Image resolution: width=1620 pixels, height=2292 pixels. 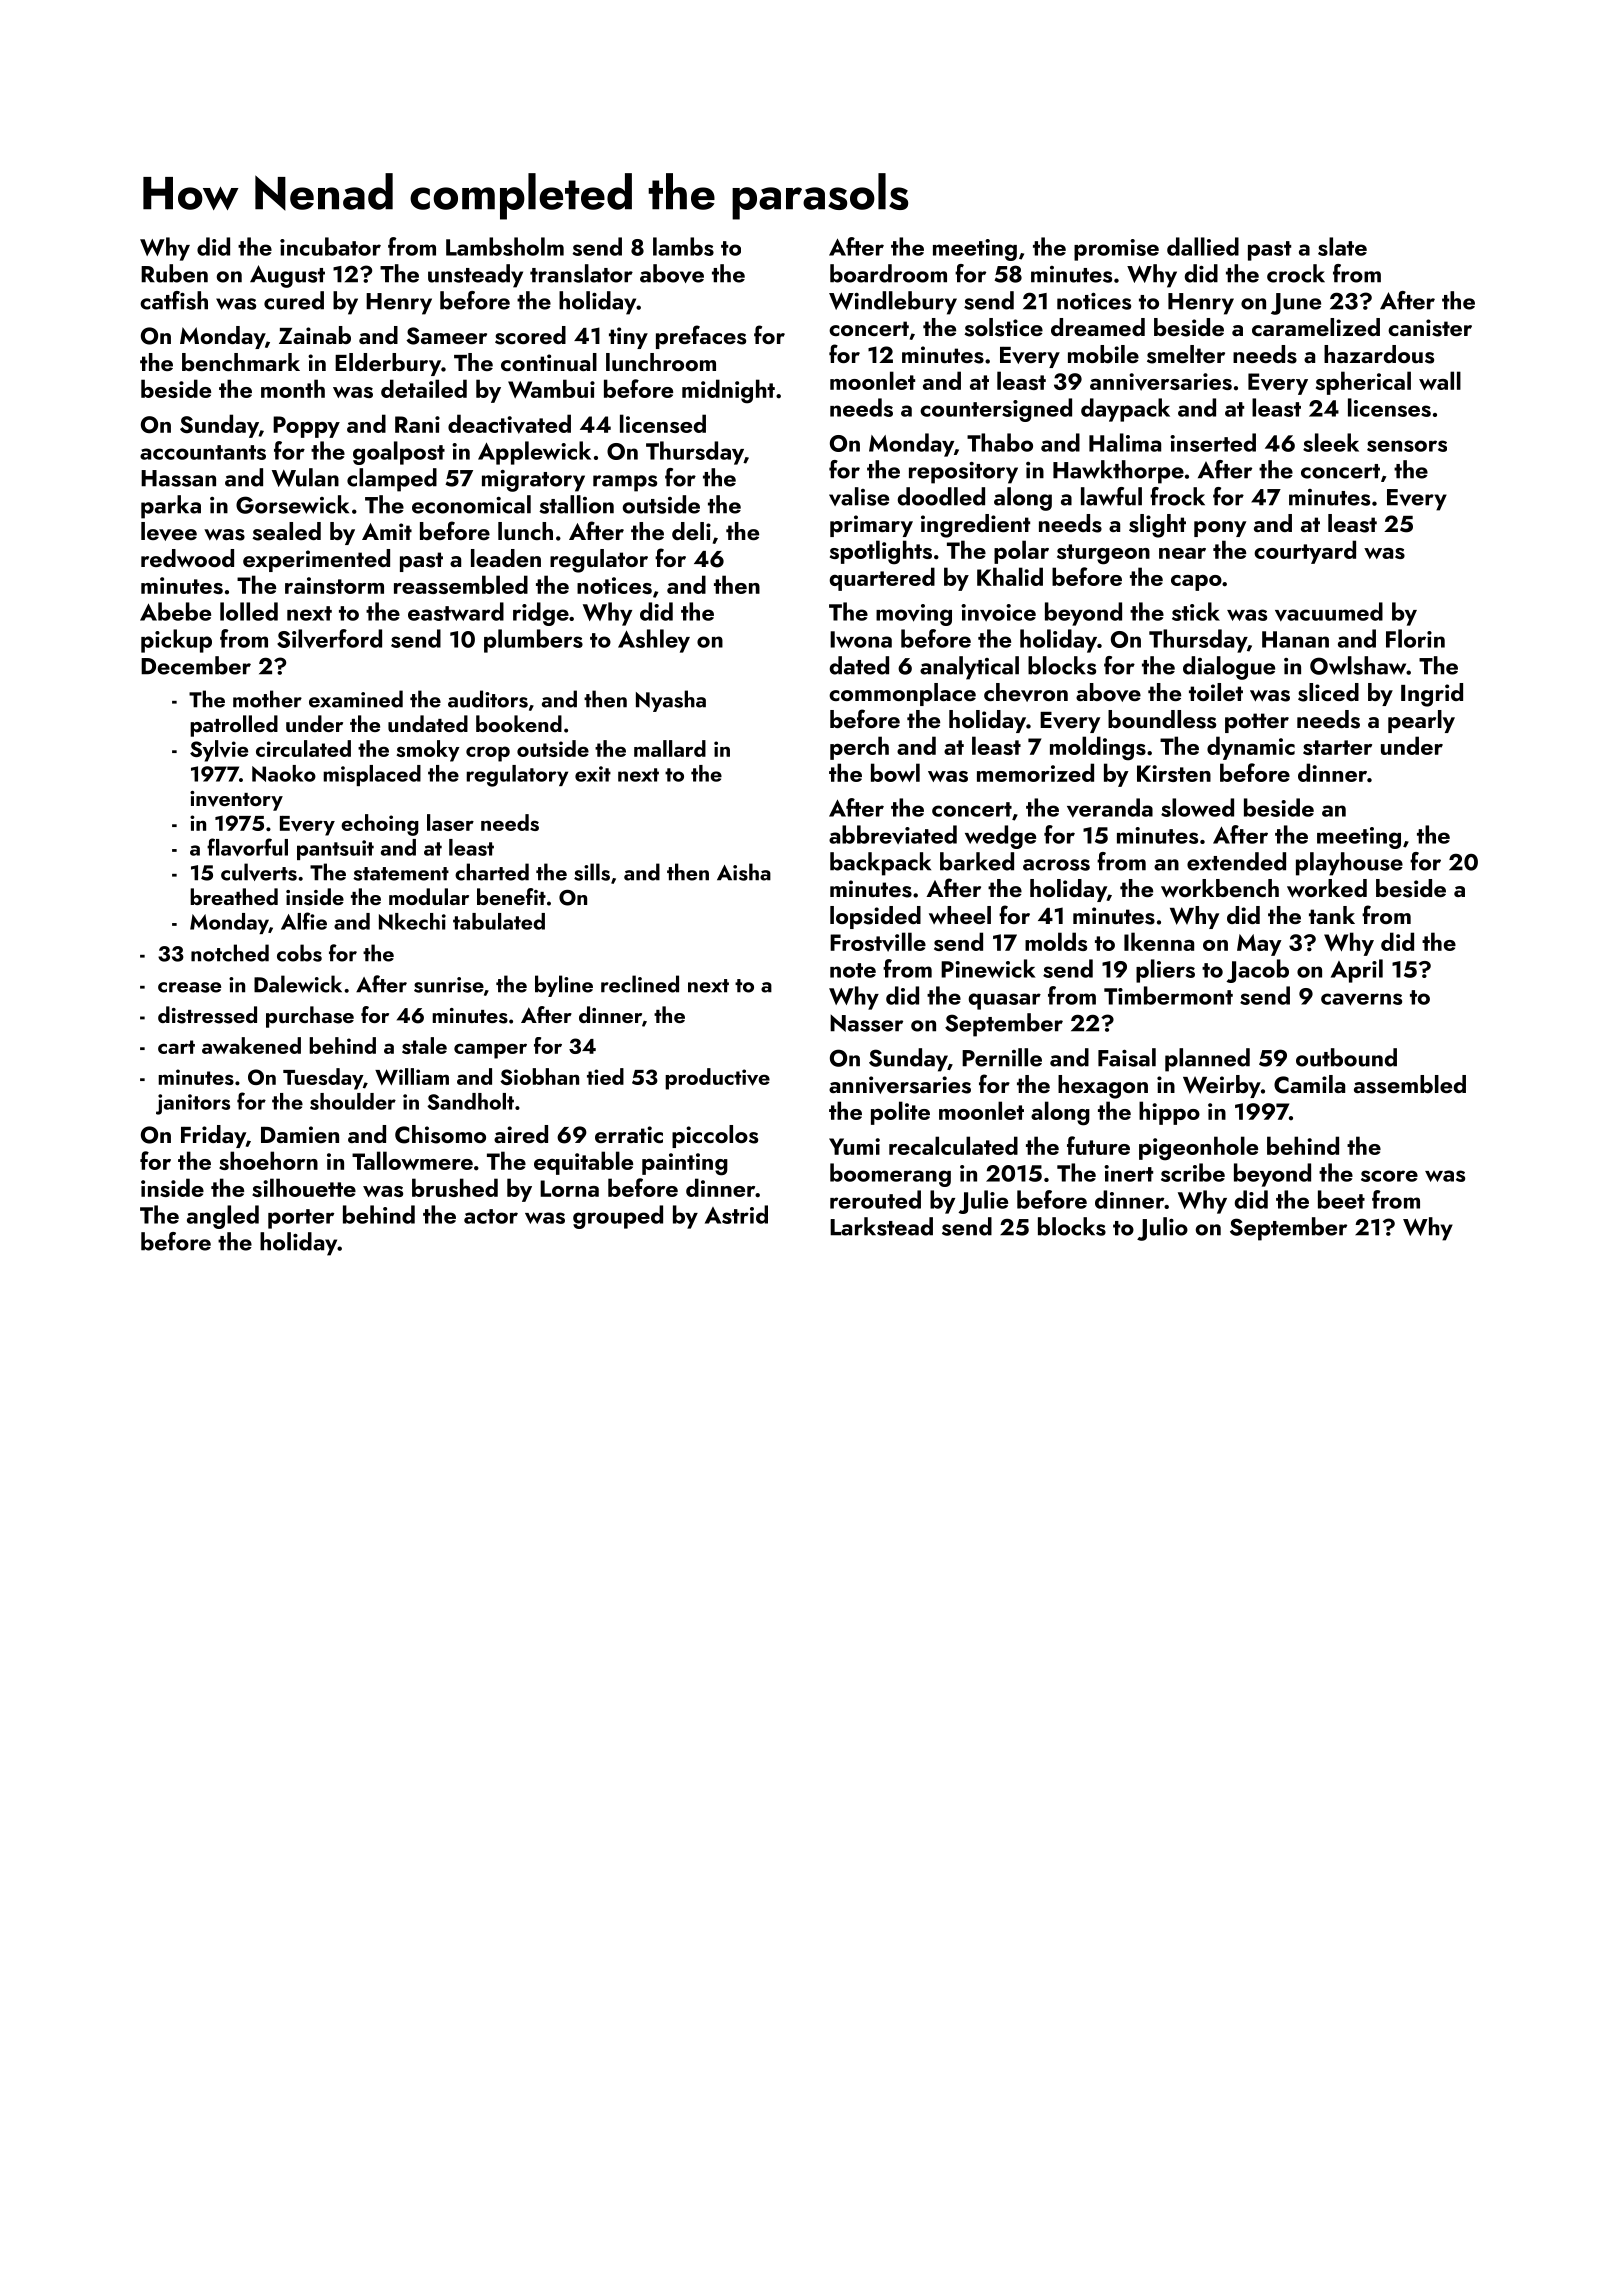 I want to click on reclined, so click(x=640, y=984).
